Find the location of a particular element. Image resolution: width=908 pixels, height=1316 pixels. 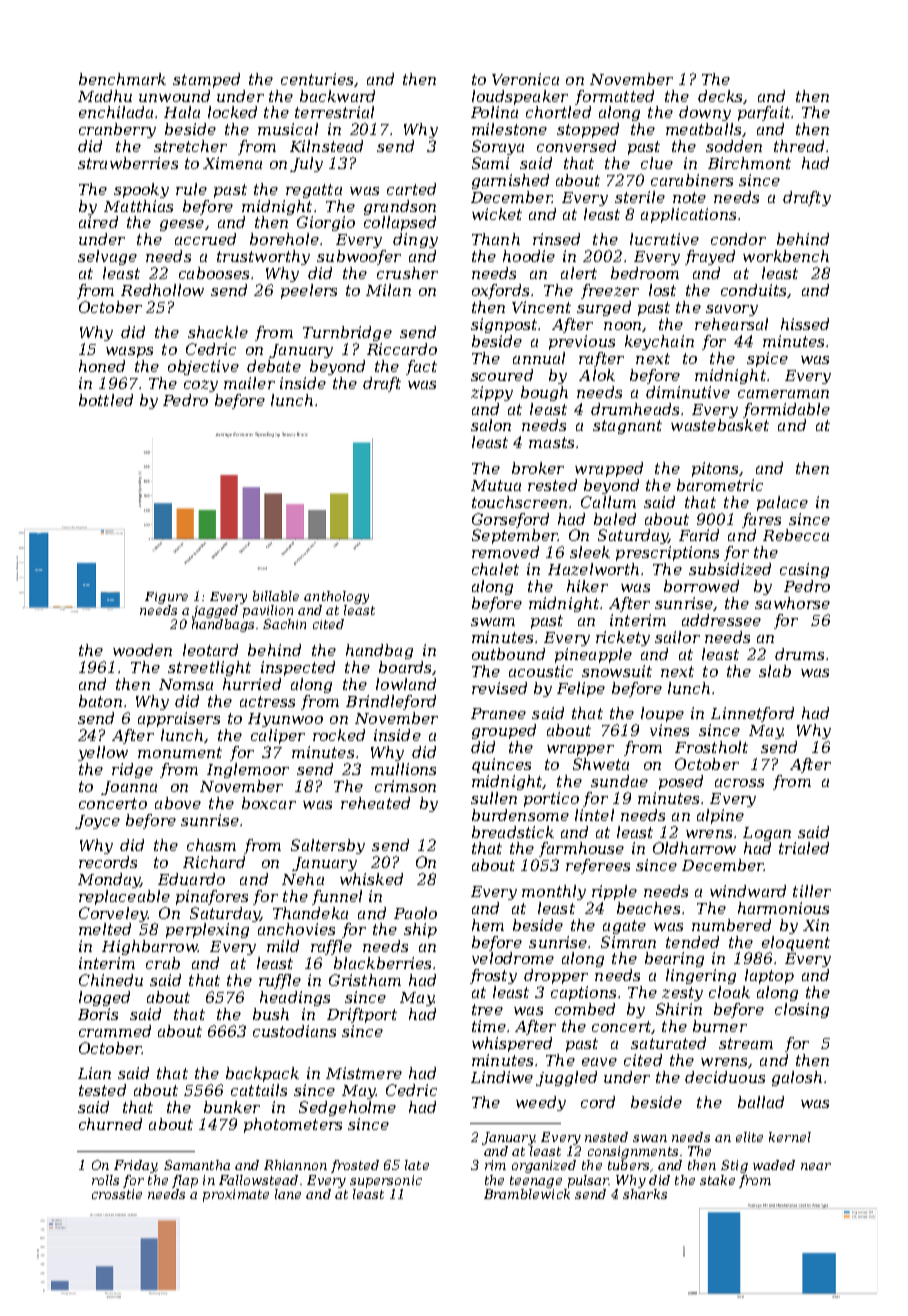

tiller is located at coordinates (812, 891).
